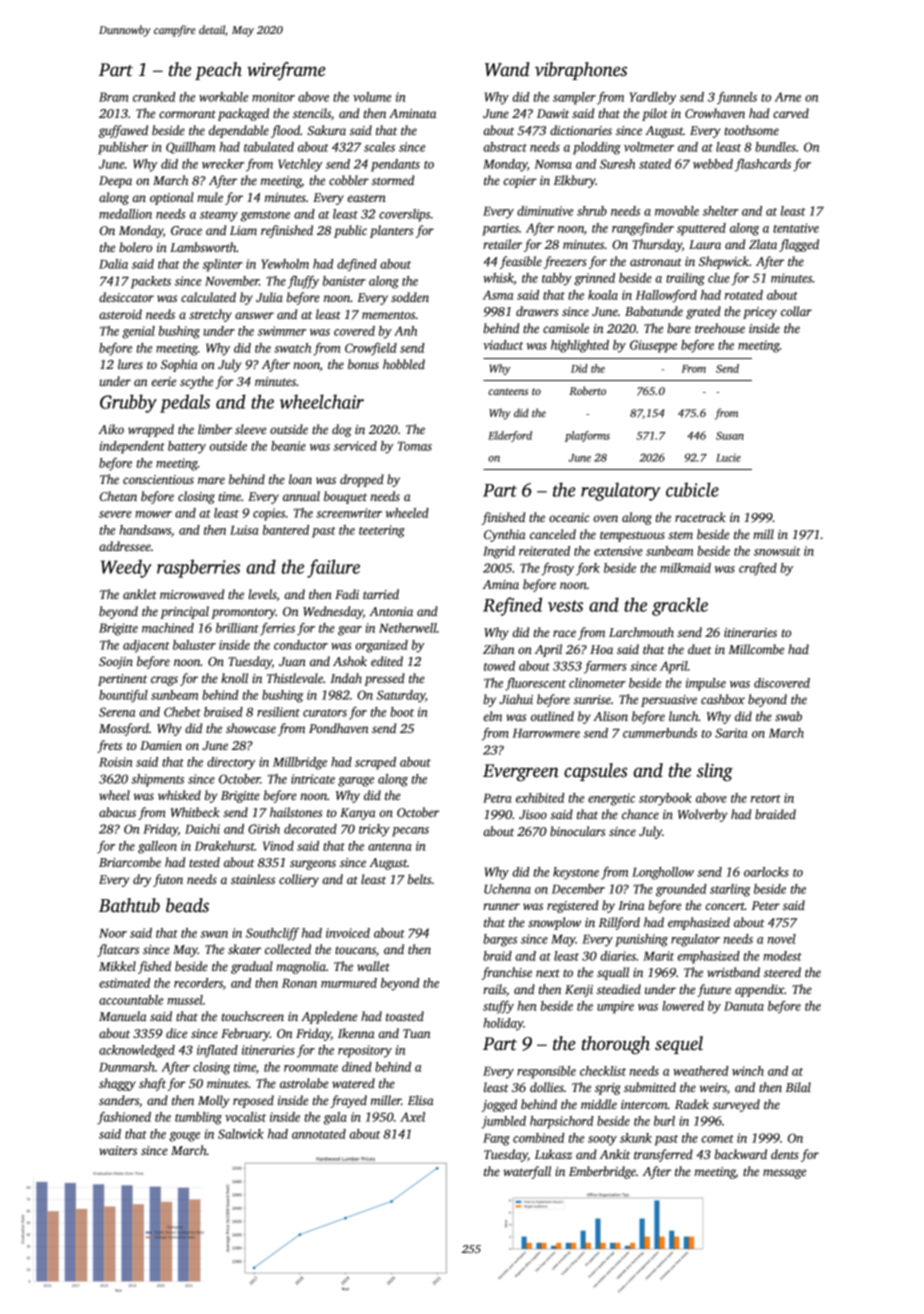  I want to click on Luisa, so click(244, 530).
